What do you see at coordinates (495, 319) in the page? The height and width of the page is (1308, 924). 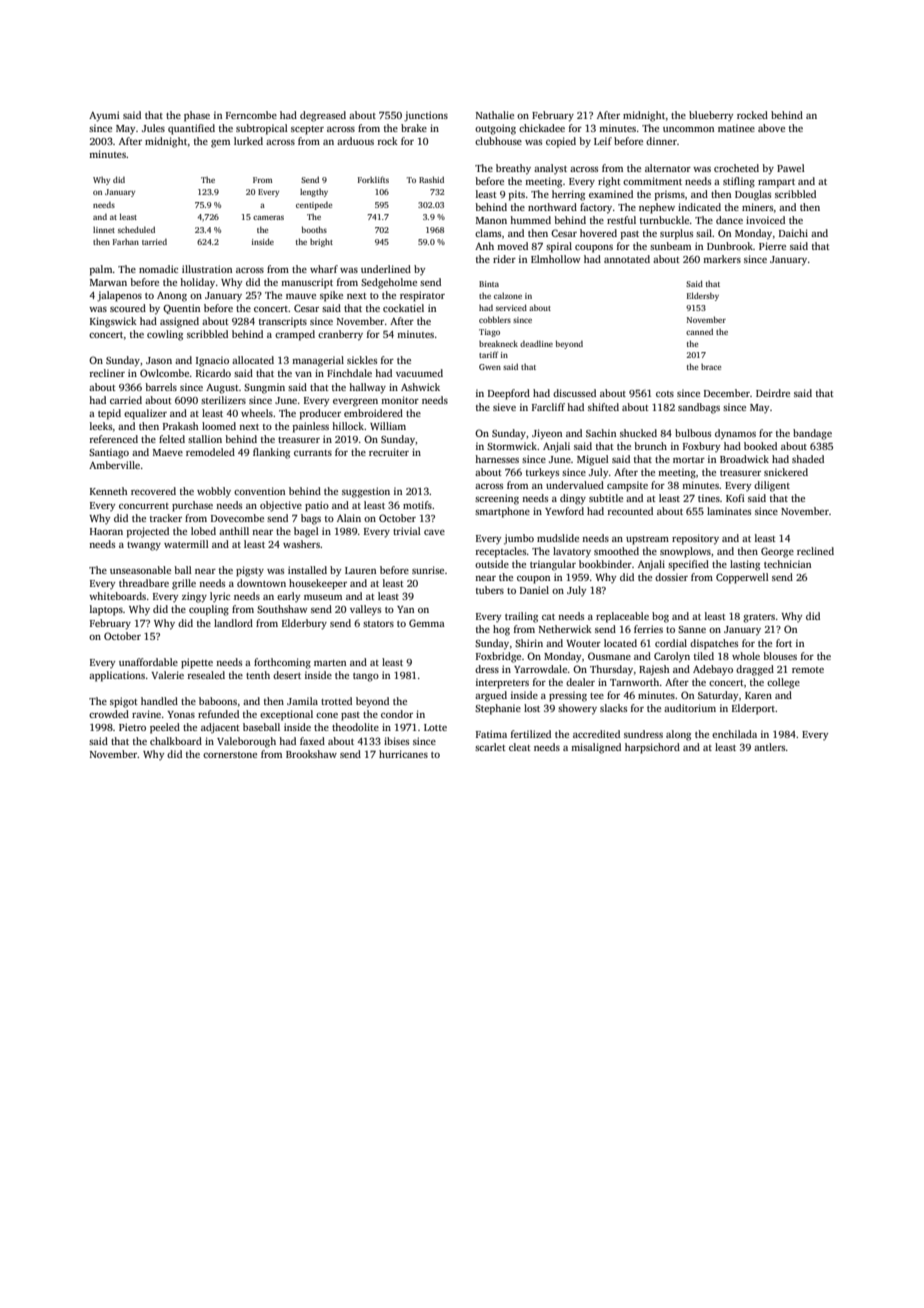 I see `cobblers` at bounding box center [495, 319].
